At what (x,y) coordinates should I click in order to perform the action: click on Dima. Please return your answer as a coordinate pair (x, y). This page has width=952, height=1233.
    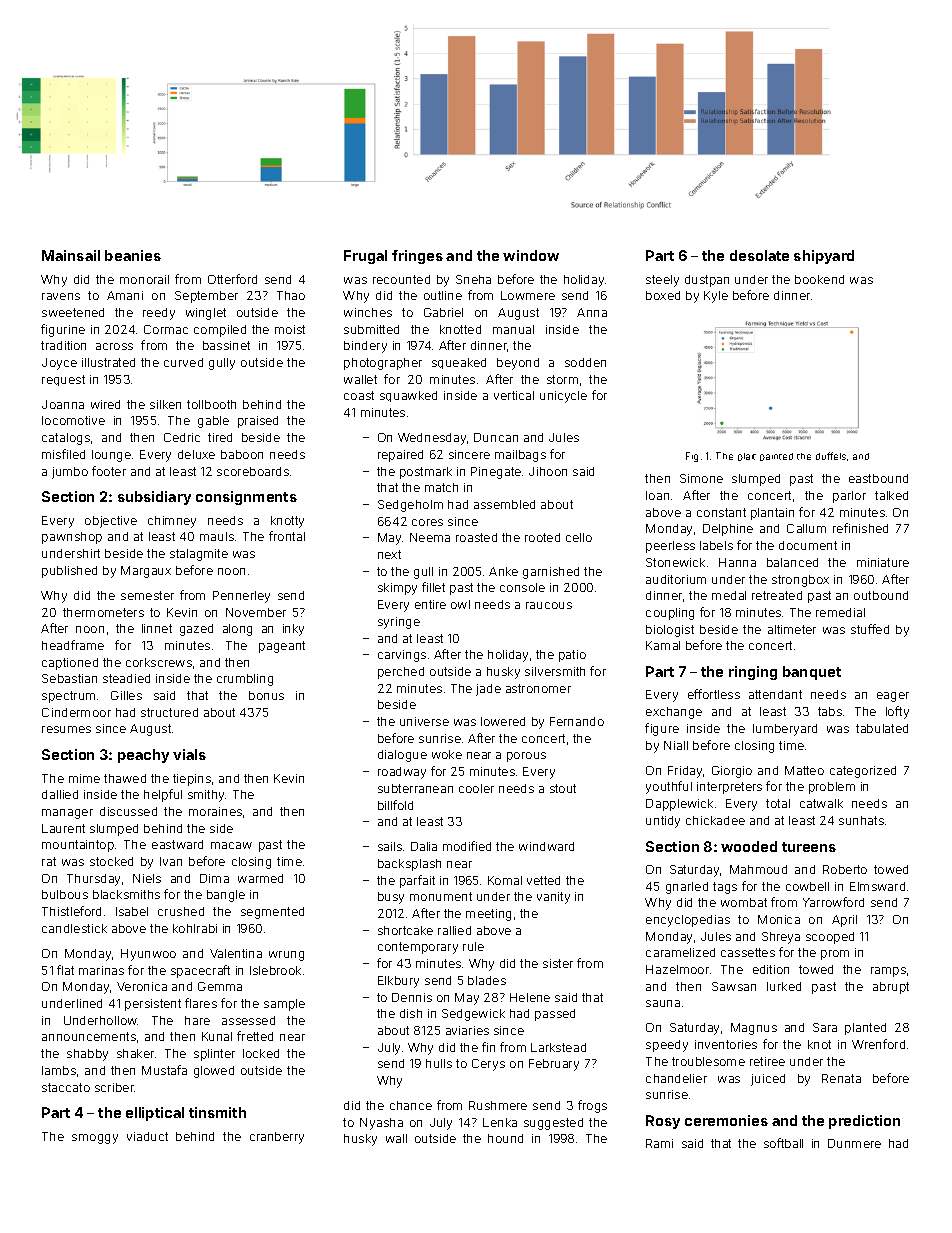
    Looking at the image, I should click on (214, 878).
